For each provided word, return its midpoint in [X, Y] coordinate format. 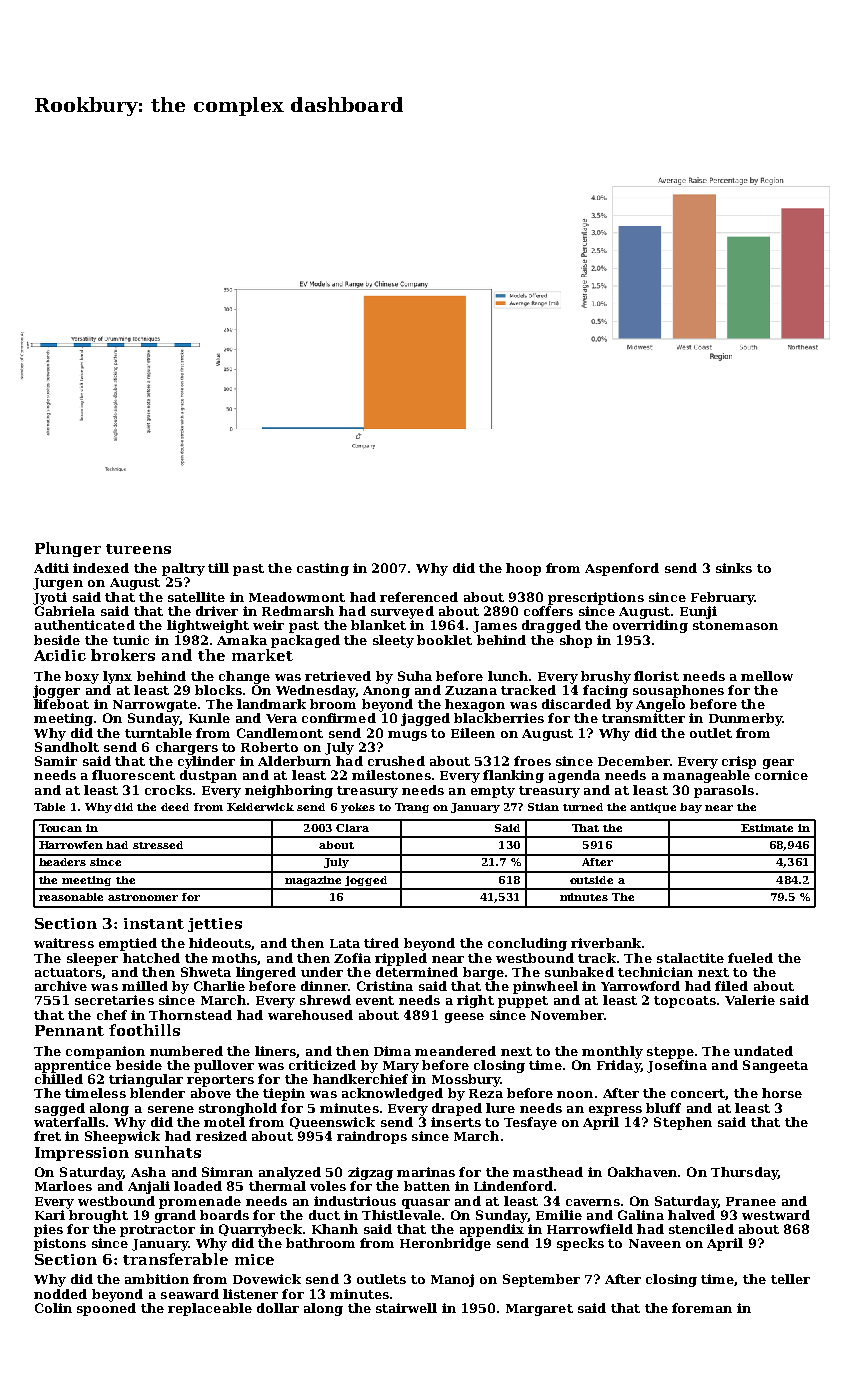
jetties [215, 925]
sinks [734, 568]
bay [691, 808]
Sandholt [67, 747]
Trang [412, 808]
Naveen [655, 1243]
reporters [220, 1081]
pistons [60, 1244]
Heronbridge [445, 1244]
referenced [419, 597]
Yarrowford [640, 986]
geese [464, 1018]
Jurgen [58, 584]
